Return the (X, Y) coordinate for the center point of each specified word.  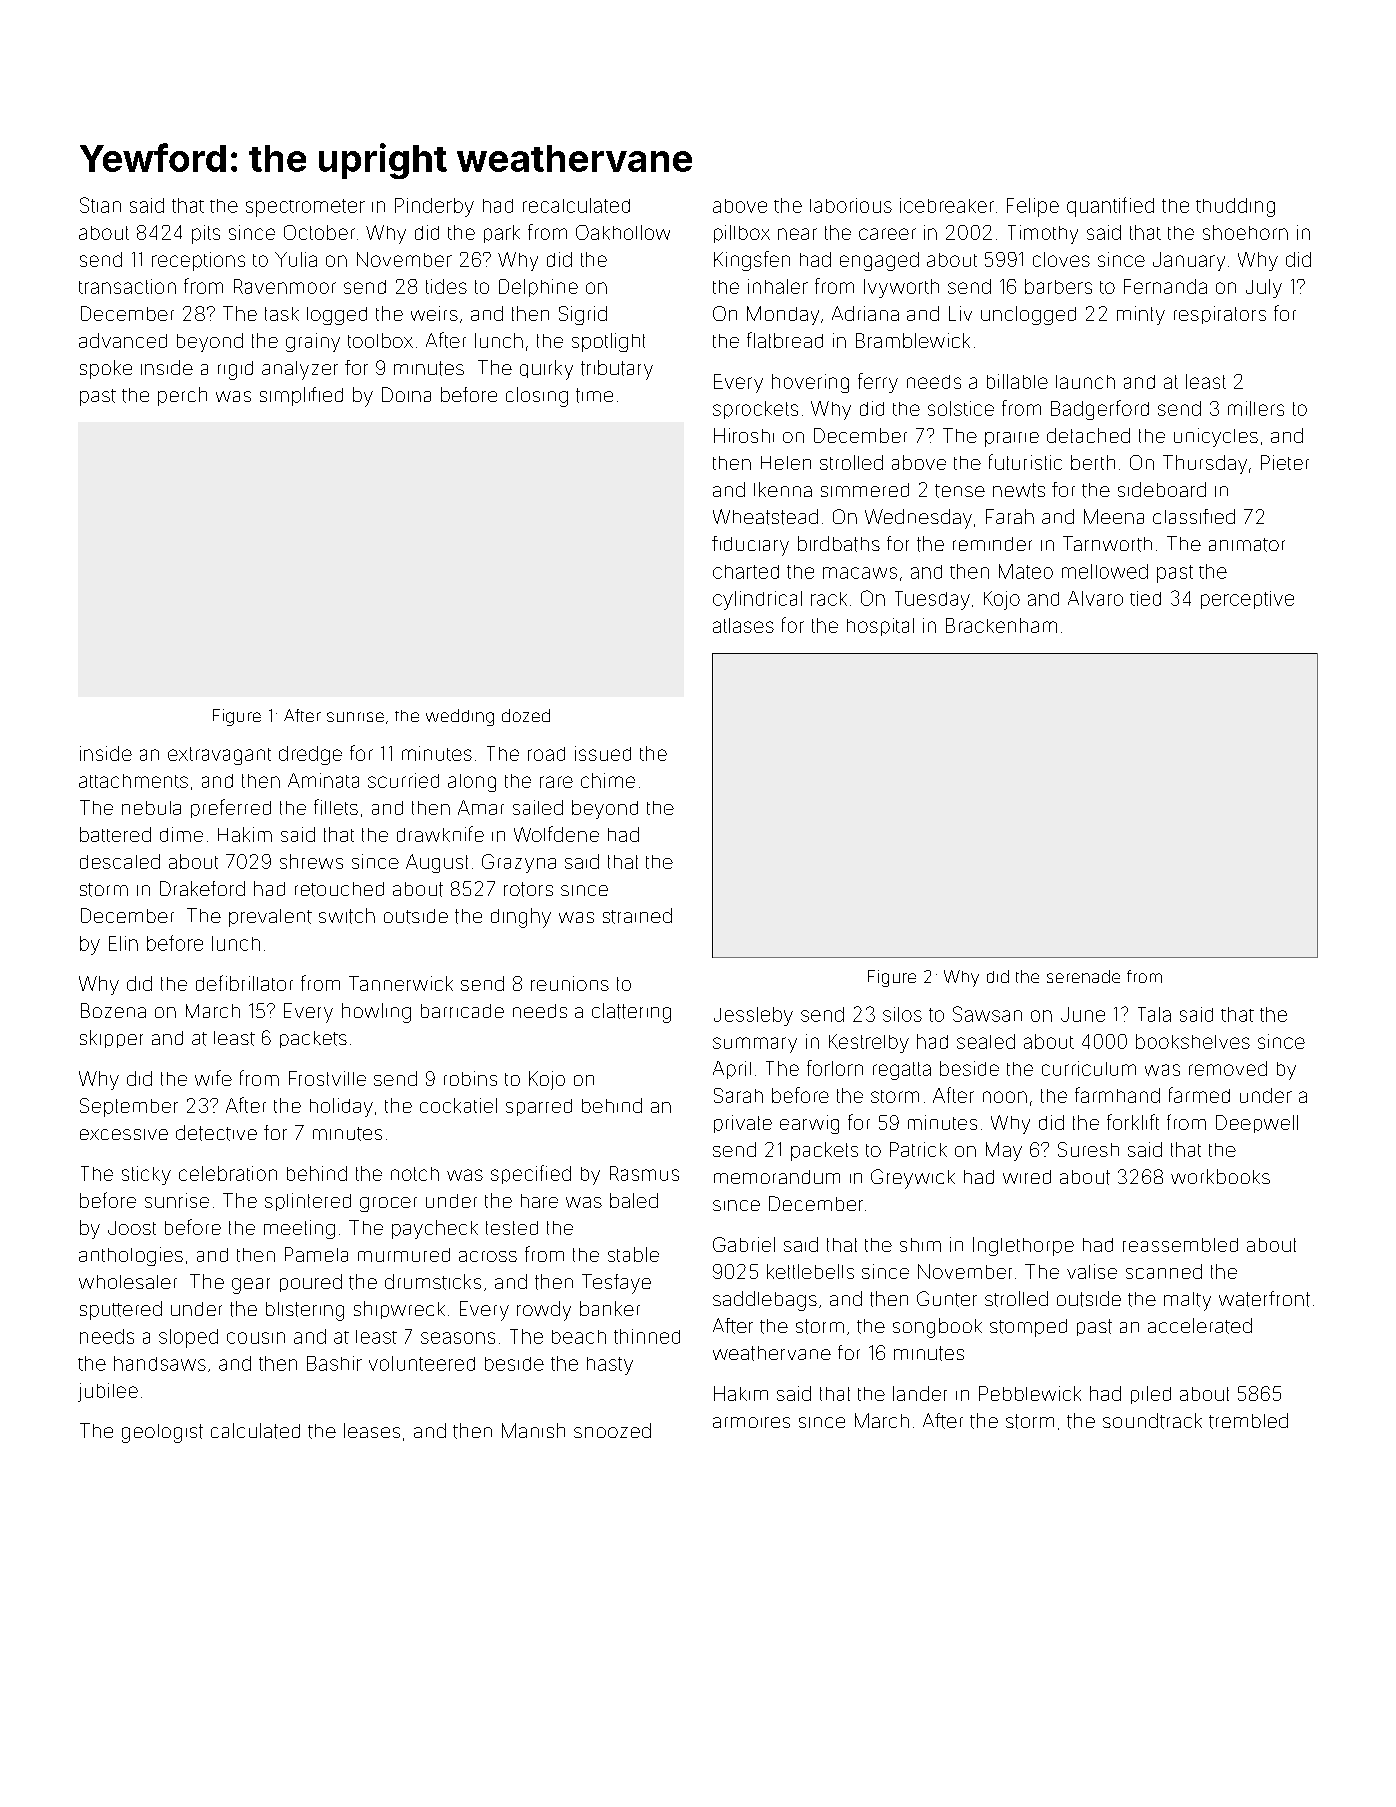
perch (182, 396)
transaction (127, 286)
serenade (1083, 976)
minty (1141, 315)
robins (470, 1078)
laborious (851, 205)
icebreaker (947, 205)
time (594, 395)
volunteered (422, 1363)
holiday (341, 1107)
